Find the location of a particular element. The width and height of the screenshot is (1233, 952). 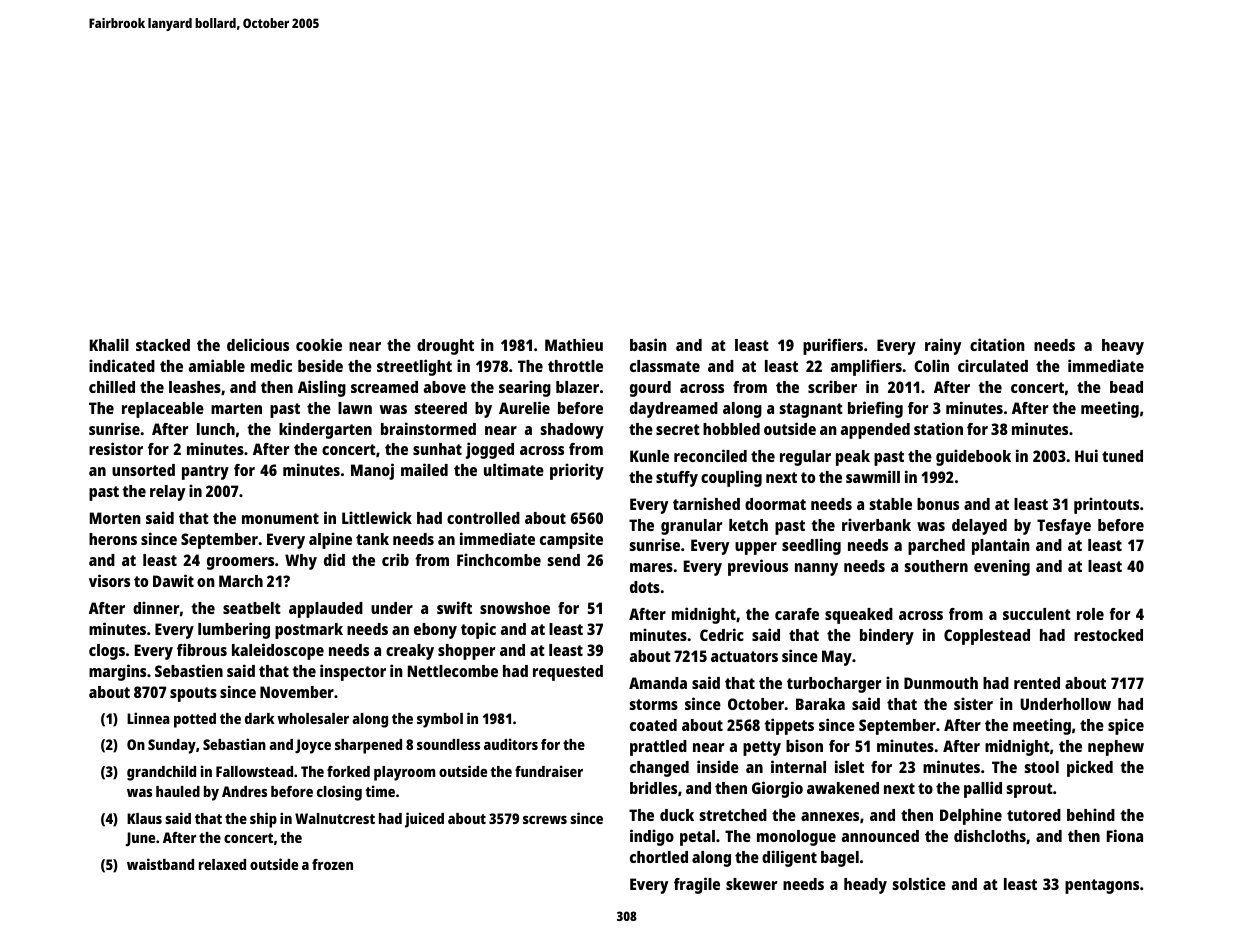

nanny is located at coordinates (816, 569).
